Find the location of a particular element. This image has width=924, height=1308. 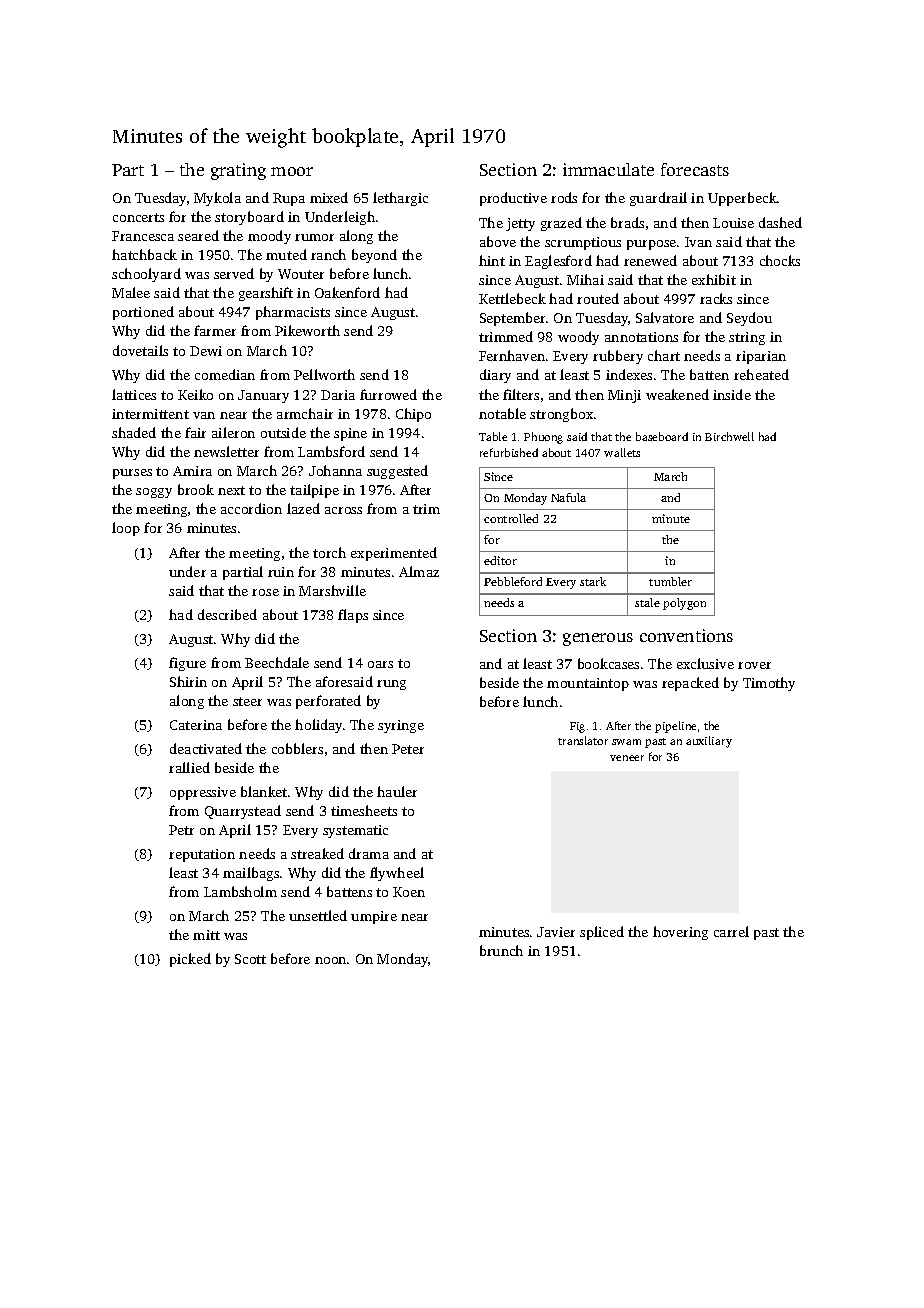

pipeline is located at coordinates (675, 727).
